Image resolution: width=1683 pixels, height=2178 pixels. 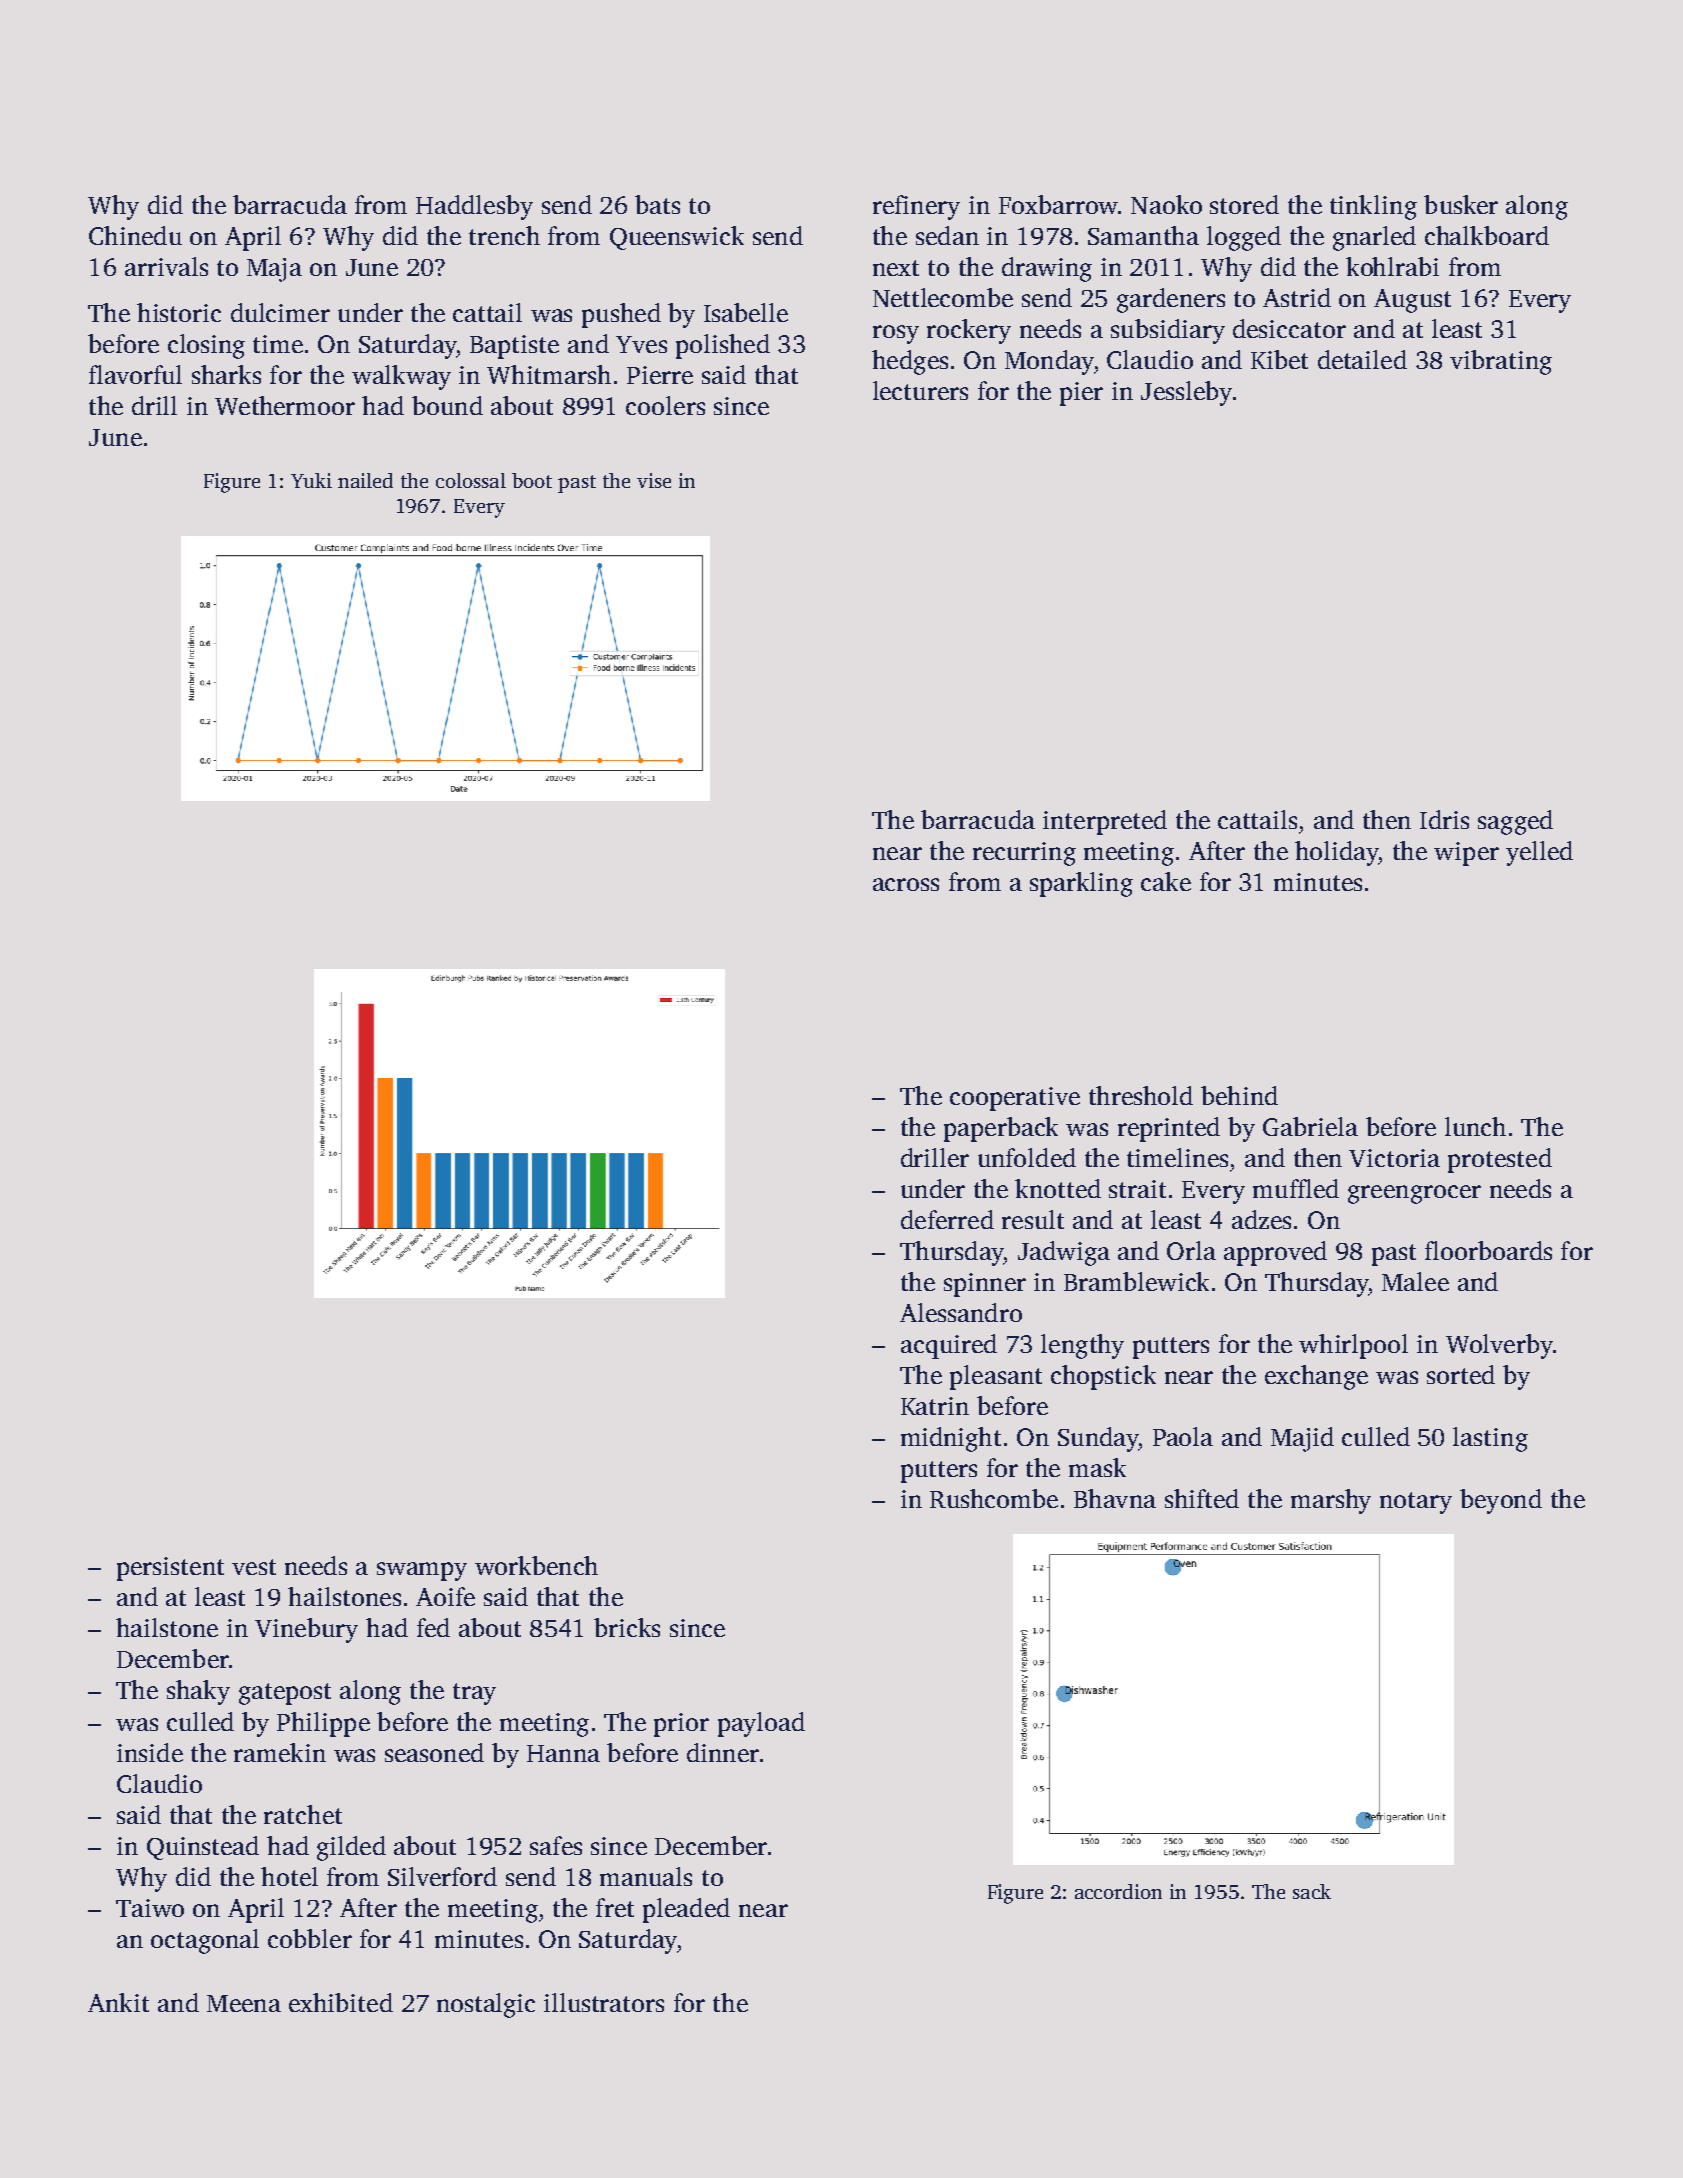 What do you see at coordinates (118, 2002) in the image?
I see `Ankit` at bounding box center [118, 2002].
